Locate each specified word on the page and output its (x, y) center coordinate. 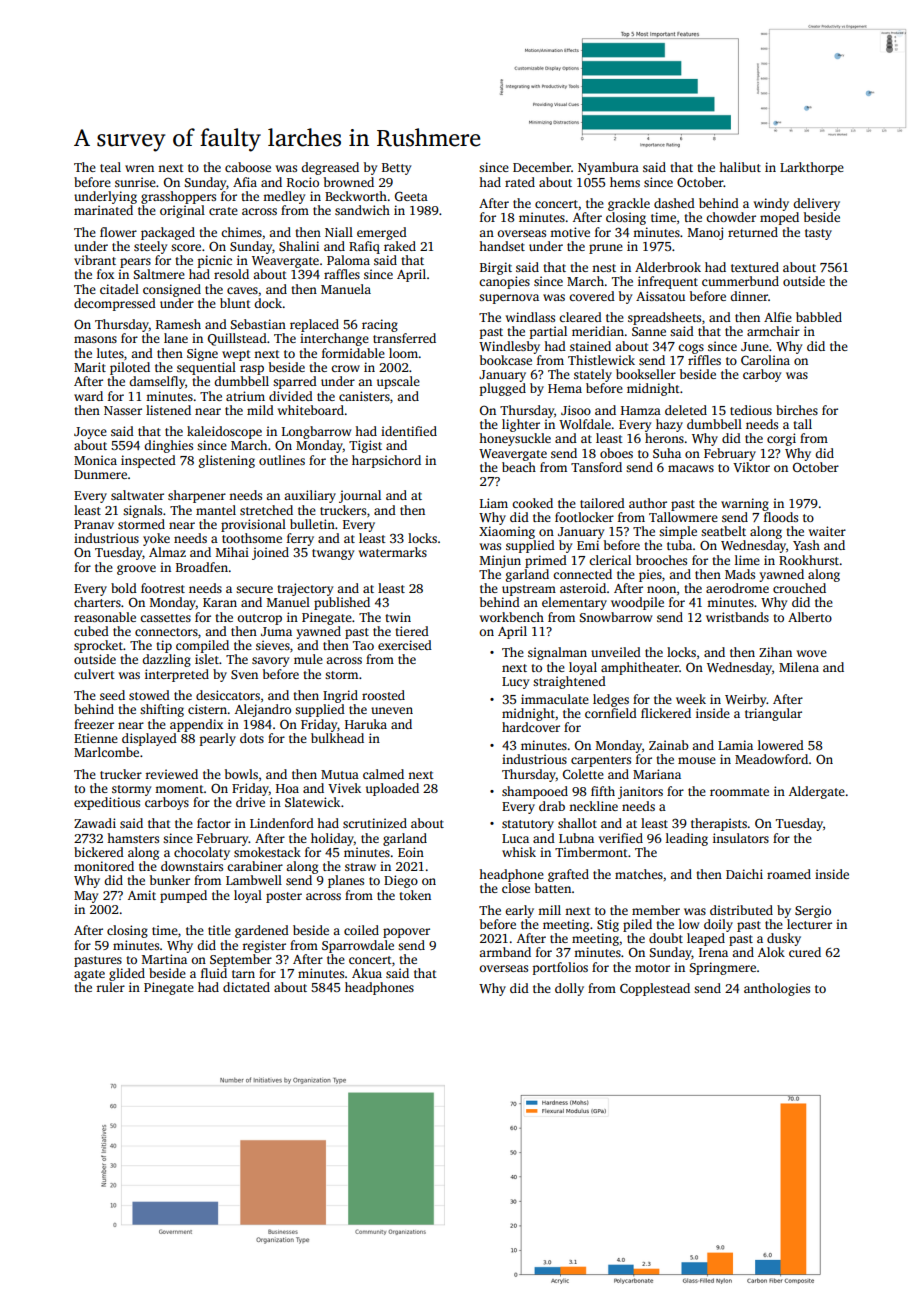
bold (124, 588)
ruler (111, 987)
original (182, 211)
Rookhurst (809, 560)
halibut (740, 167)
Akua (367, 973)
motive (570, 232)
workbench (512, 617)
